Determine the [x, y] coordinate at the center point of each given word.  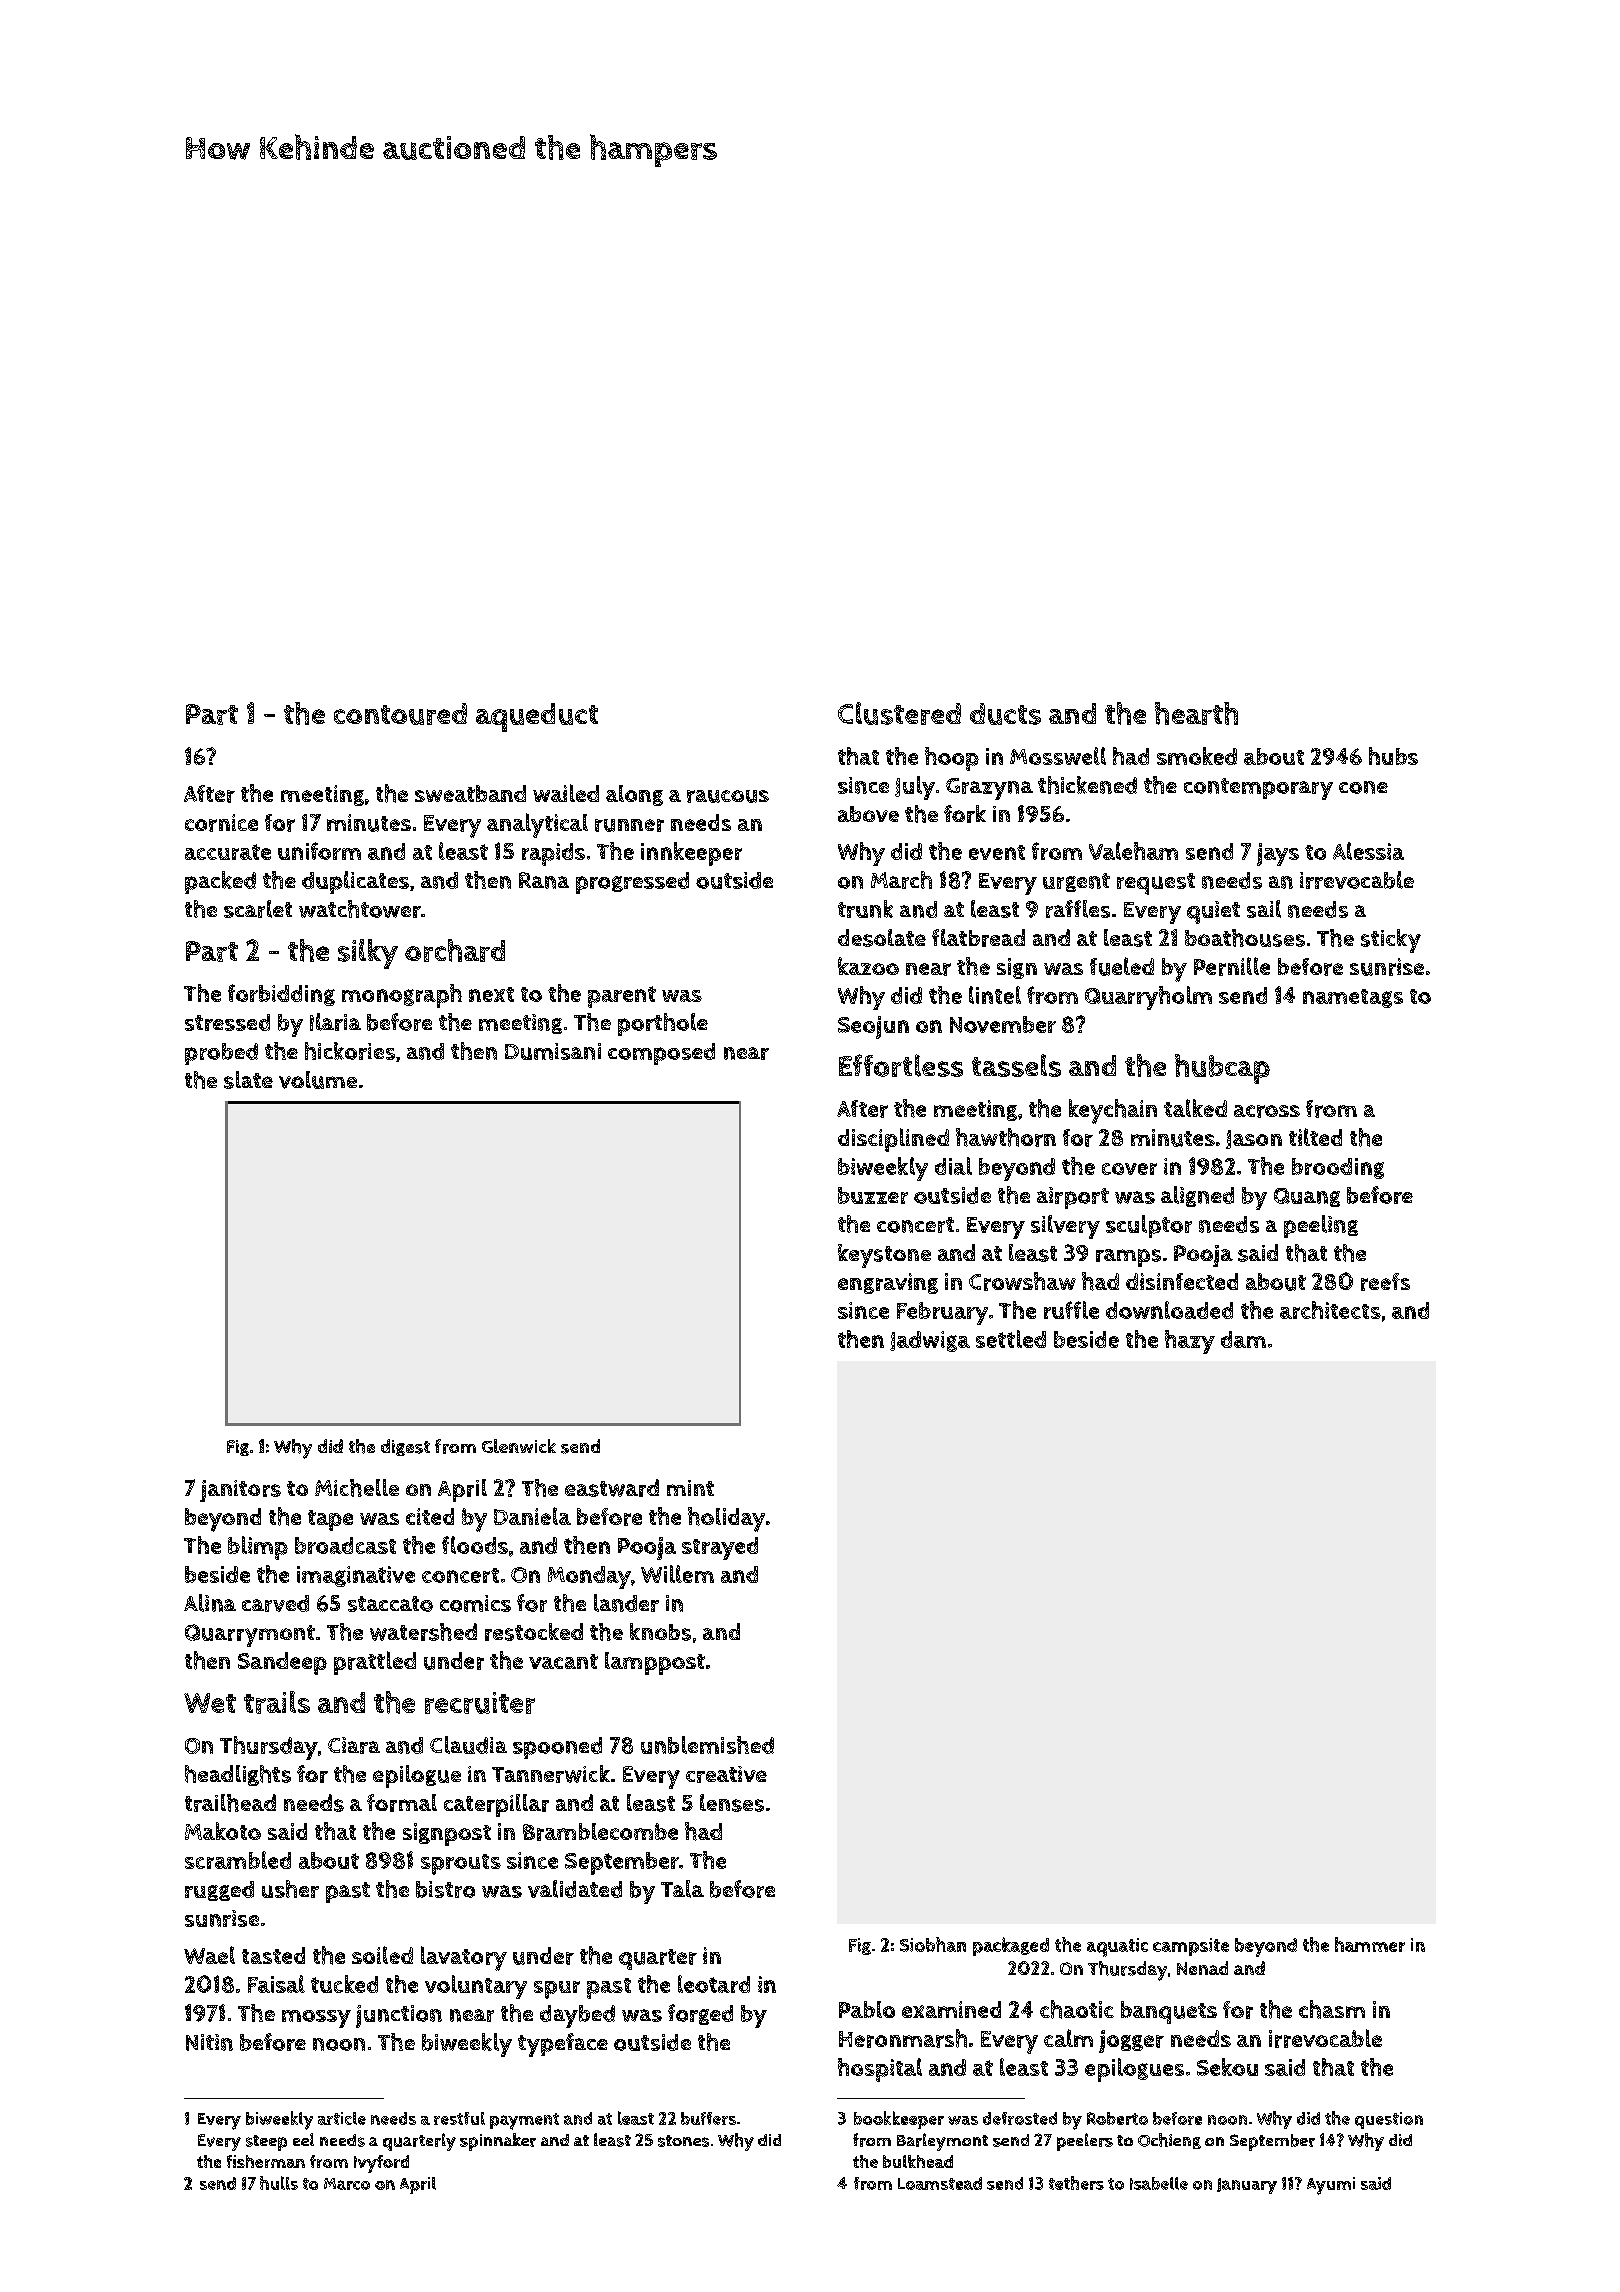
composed [661, 1054]
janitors [240, 1491]
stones [683, 2141]
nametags [1353, 998]
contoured [400, 714]
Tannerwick [551, 1774]
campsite [1191, 1947]
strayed [720, 1548]
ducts [1005, 714]
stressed [227, 1022]
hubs [1393, 756]
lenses [732, 1803]
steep [266, 2143]
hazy [1190, 1342]
